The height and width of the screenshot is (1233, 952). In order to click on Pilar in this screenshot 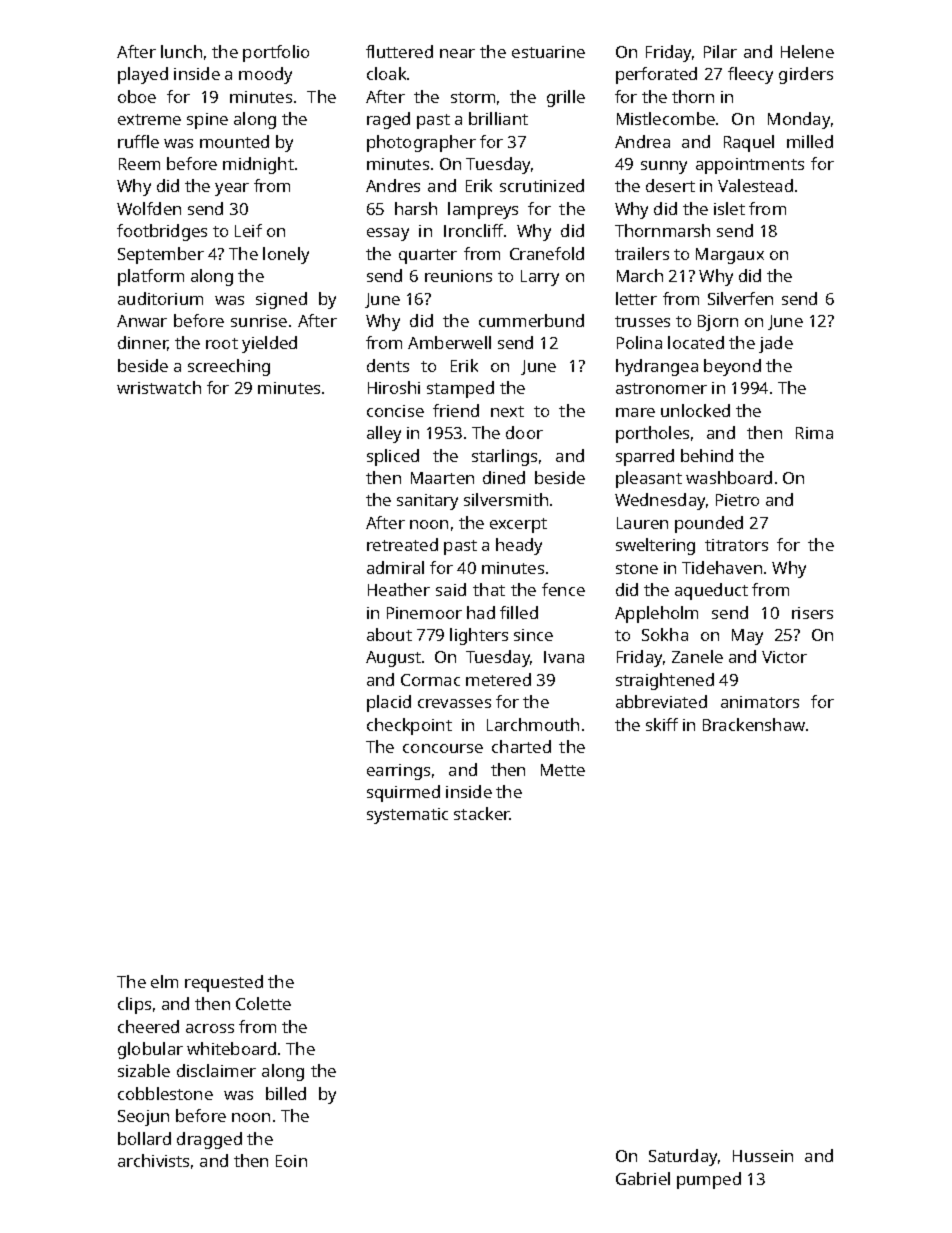, I will do `click(720, 51)`.
